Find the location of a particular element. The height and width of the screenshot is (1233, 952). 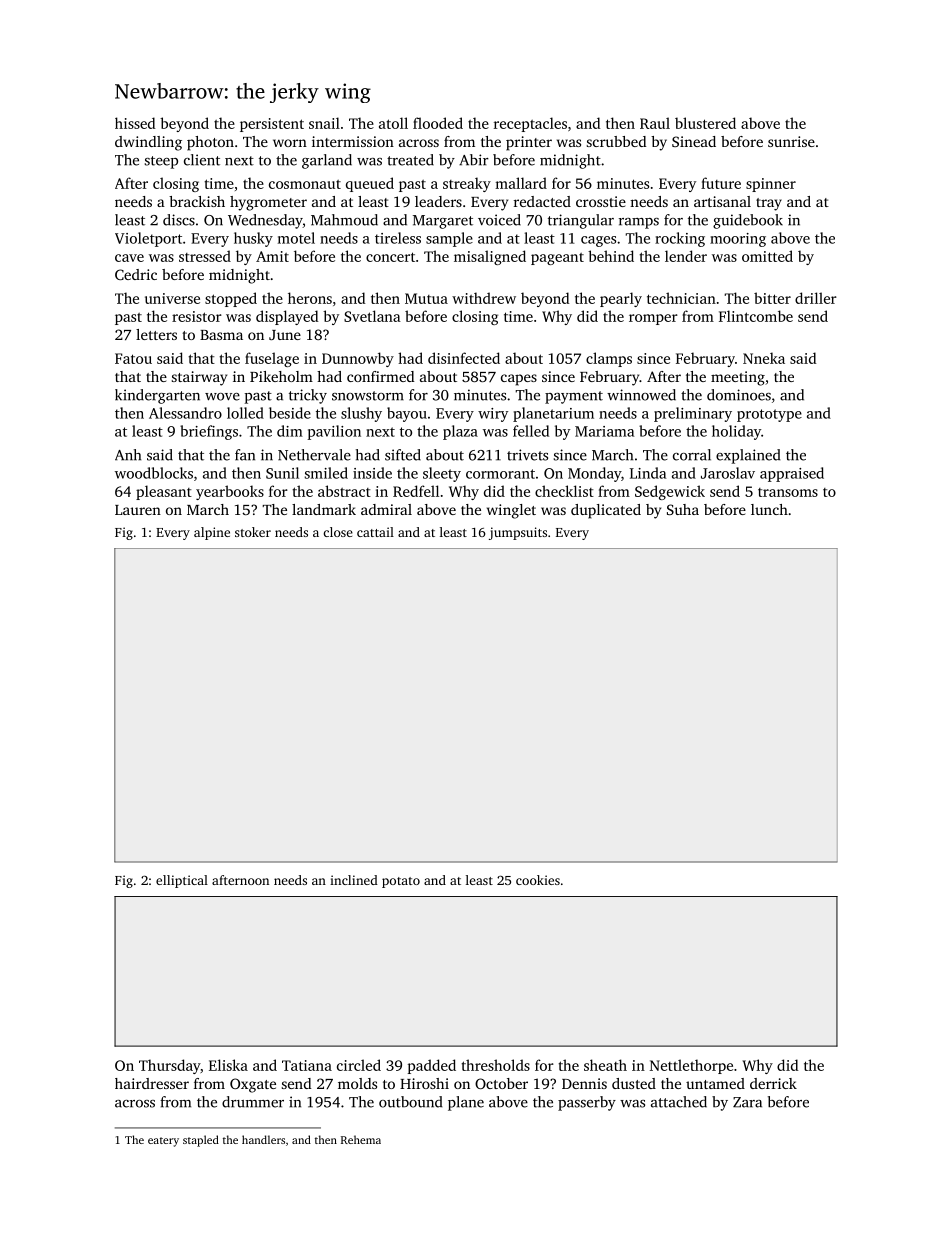

atoll is located at coordinates (393, 123).
